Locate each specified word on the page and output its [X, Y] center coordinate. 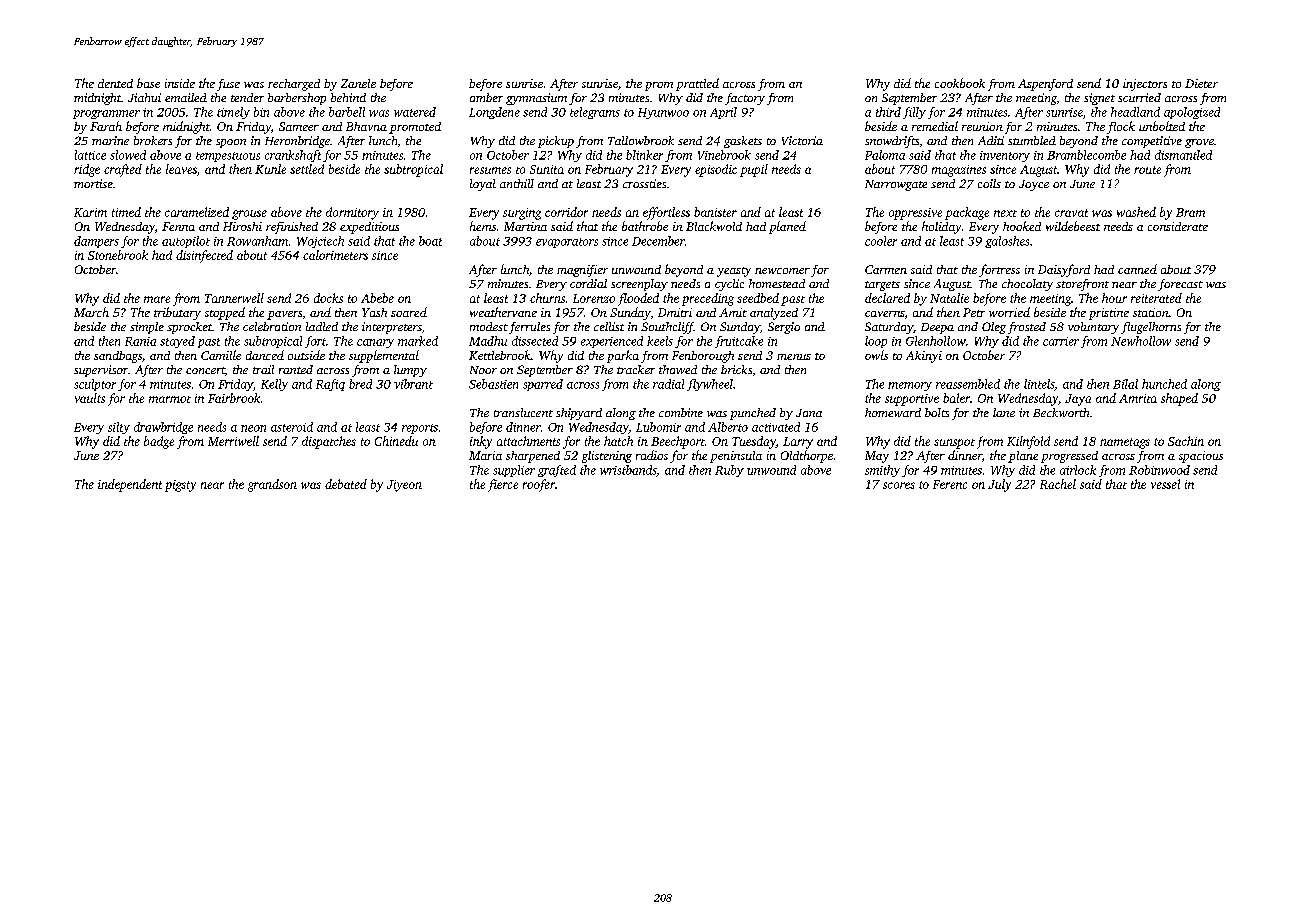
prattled [697, 84]
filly [914, 113]
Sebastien [493, 384]
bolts [937, 412]
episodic [716, 170]
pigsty [180, 486]
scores [899, 485]
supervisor [101, 371]
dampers [96, 242]
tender [247, 97]
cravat [1071, 213]
